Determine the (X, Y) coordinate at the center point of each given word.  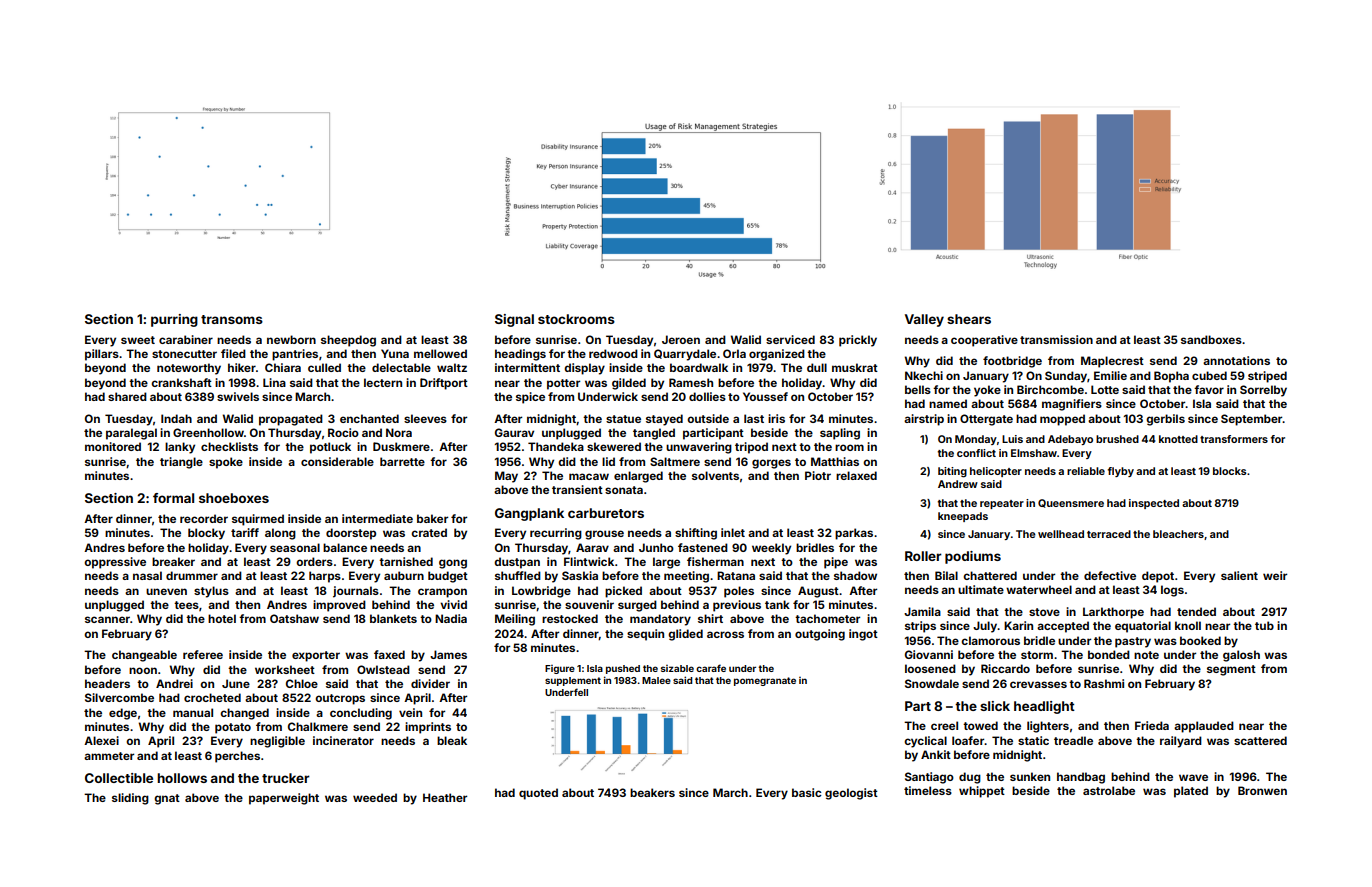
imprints (428, 728)
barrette (402, 461)
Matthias (835, 461)
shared (127, 396)
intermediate (377, 518)
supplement (573, 681)
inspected (1154, 504)
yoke (987, 391)
